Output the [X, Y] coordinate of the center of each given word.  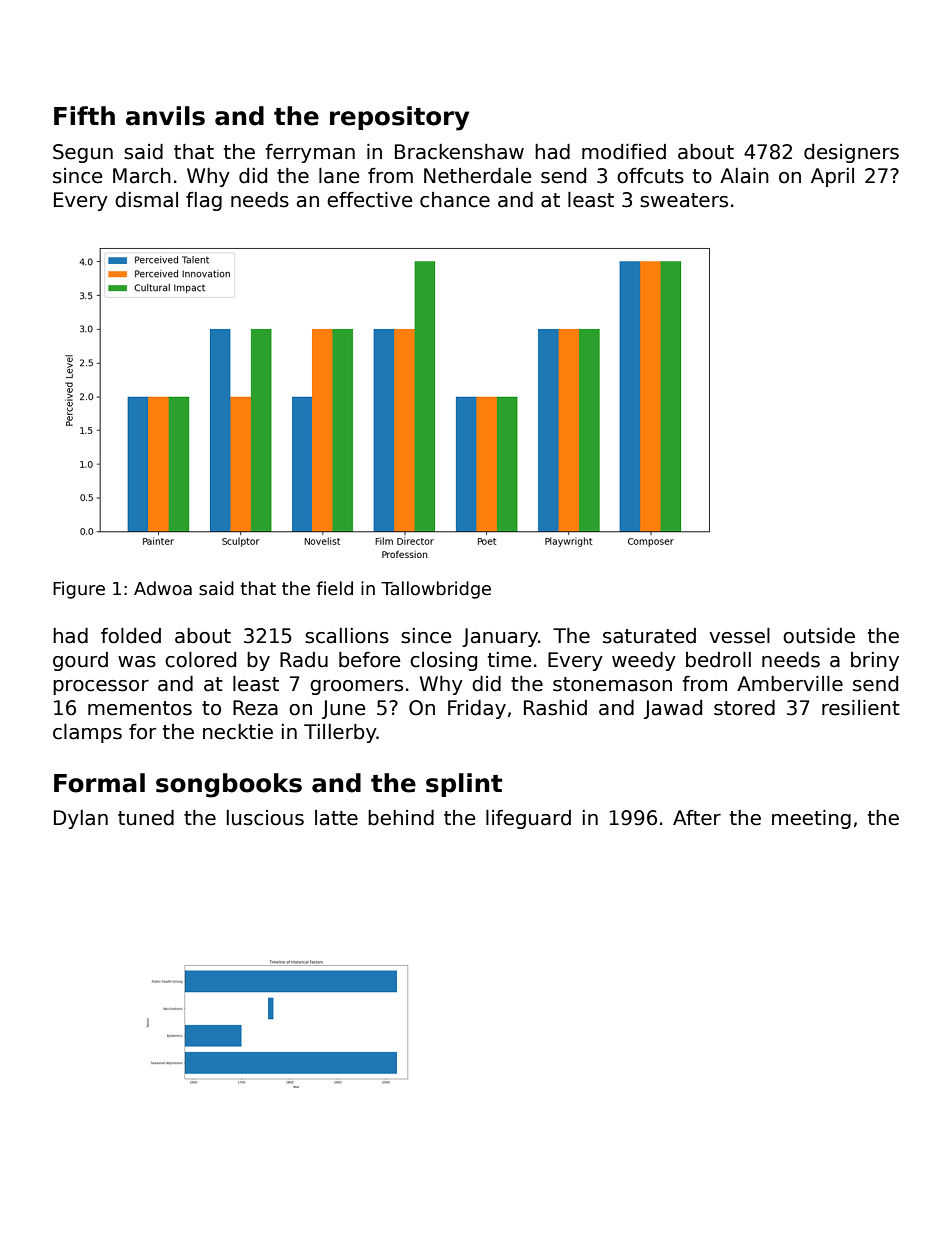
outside [819, 636]
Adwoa [163, 588]
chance [455, 200]
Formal [99, 783]
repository [399, 118]
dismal [146, 200]
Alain [744, 176]
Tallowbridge [436, 590]
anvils [165, 116]
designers [851, 153]
